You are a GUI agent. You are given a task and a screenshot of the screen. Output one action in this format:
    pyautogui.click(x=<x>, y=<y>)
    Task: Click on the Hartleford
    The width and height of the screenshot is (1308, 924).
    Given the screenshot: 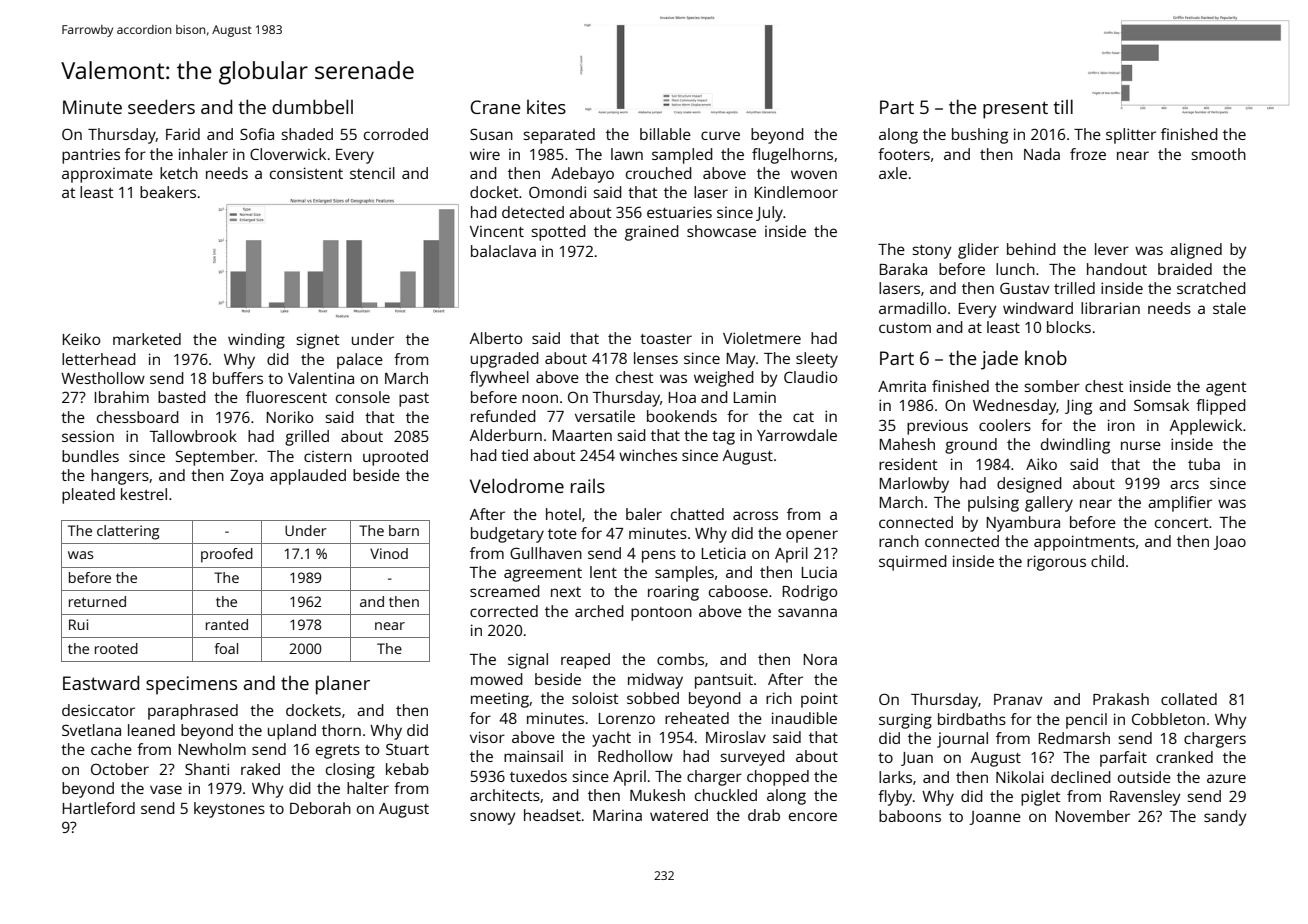 What is the action you would take?
    pyautogui.click(x=99, y=808)
